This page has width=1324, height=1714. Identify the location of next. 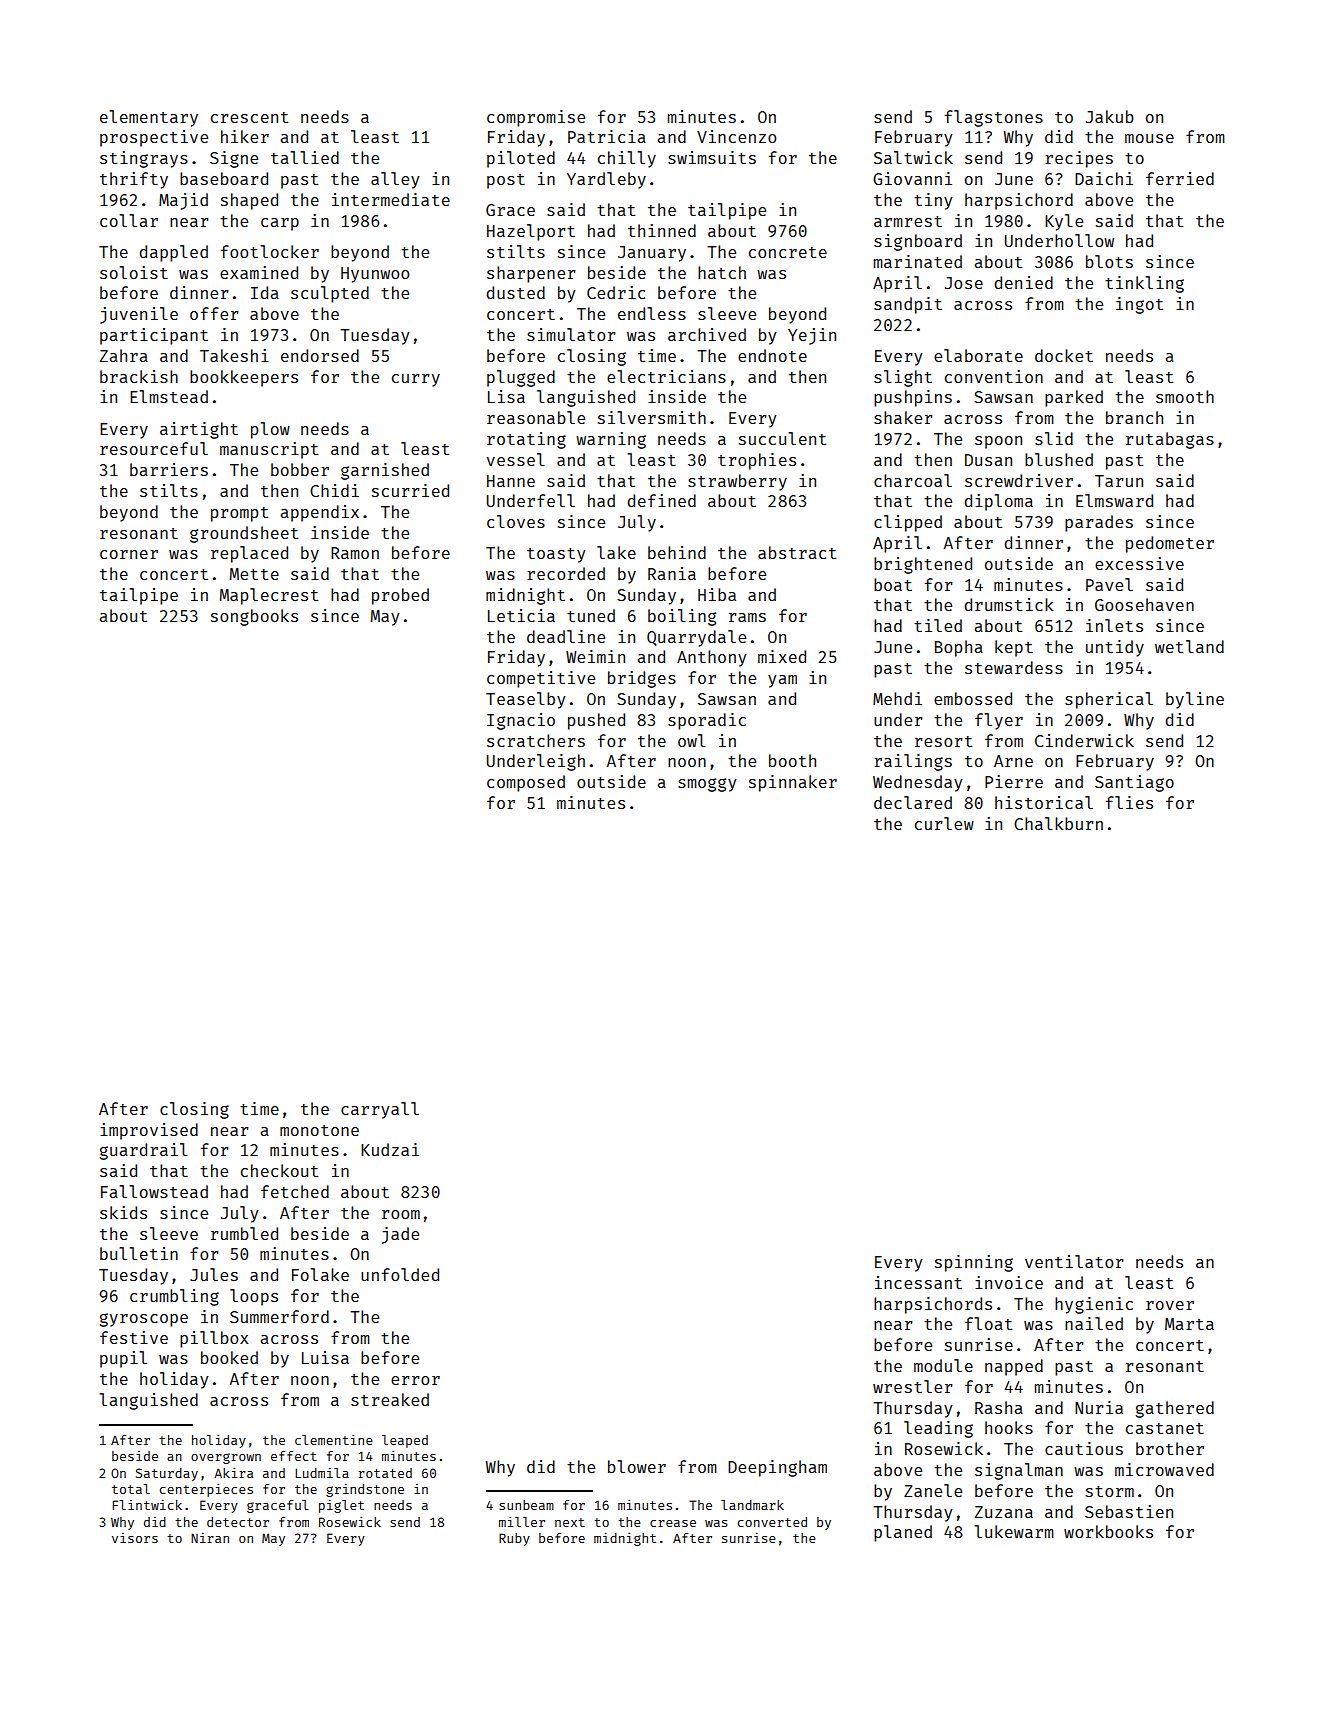
(570, 1522).
